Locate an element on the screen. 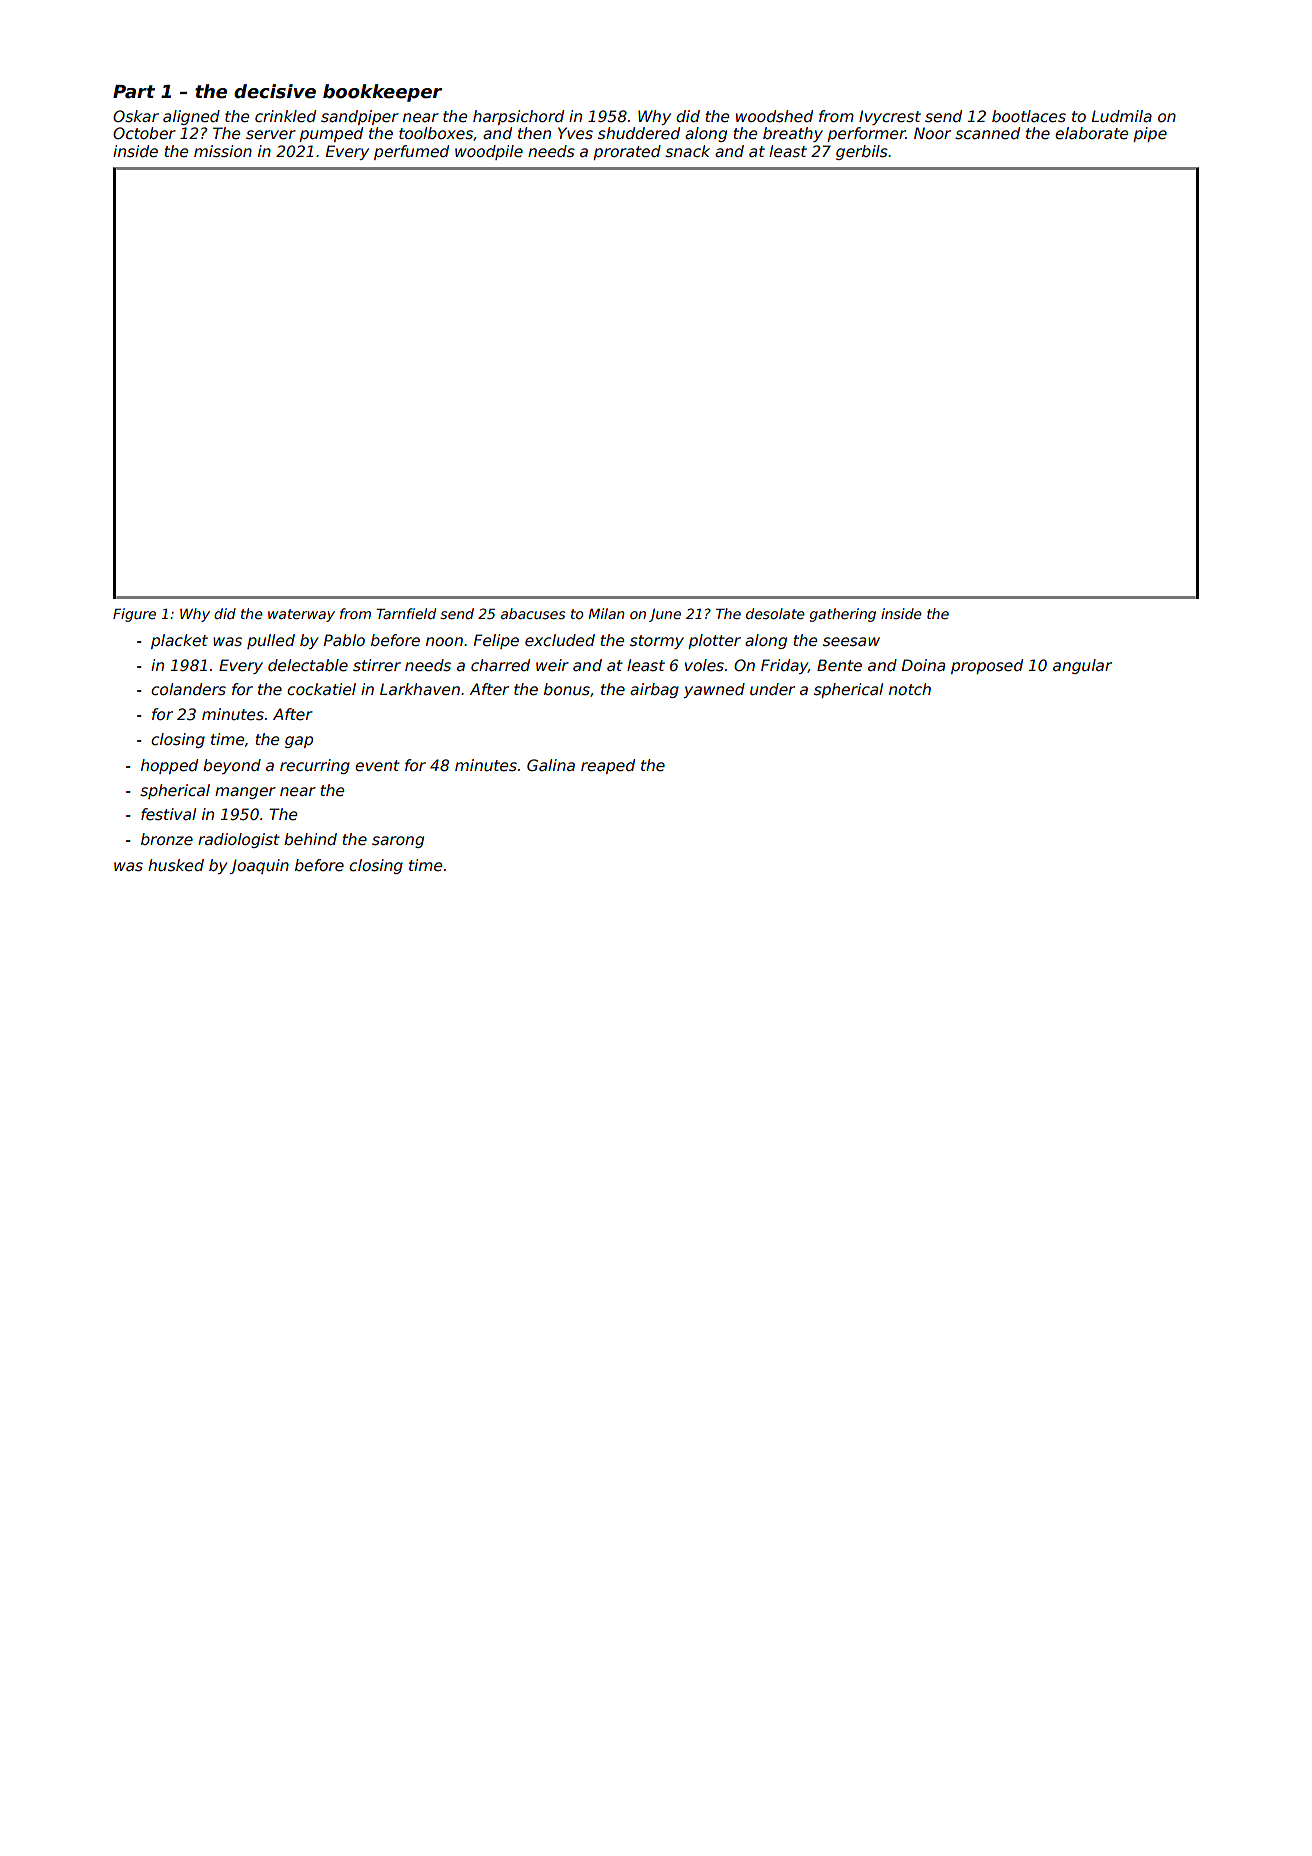  scanned is located at coordinates (987, 133).
